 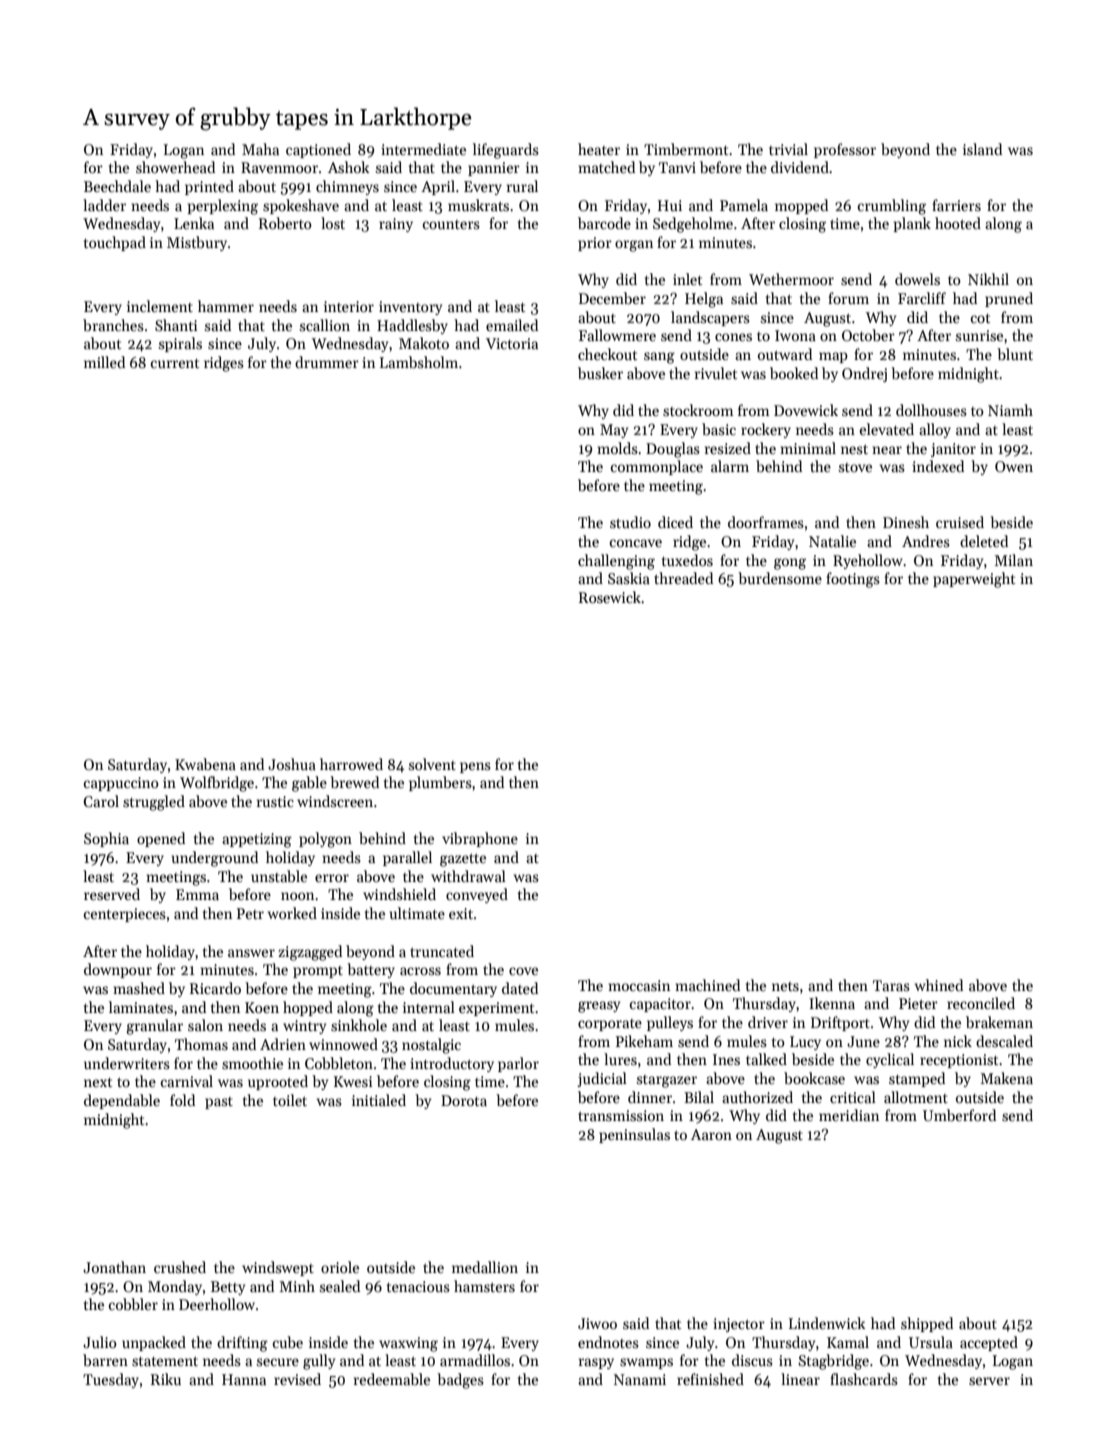 I want to click on lifeguards, so click(x=506, y=151).
